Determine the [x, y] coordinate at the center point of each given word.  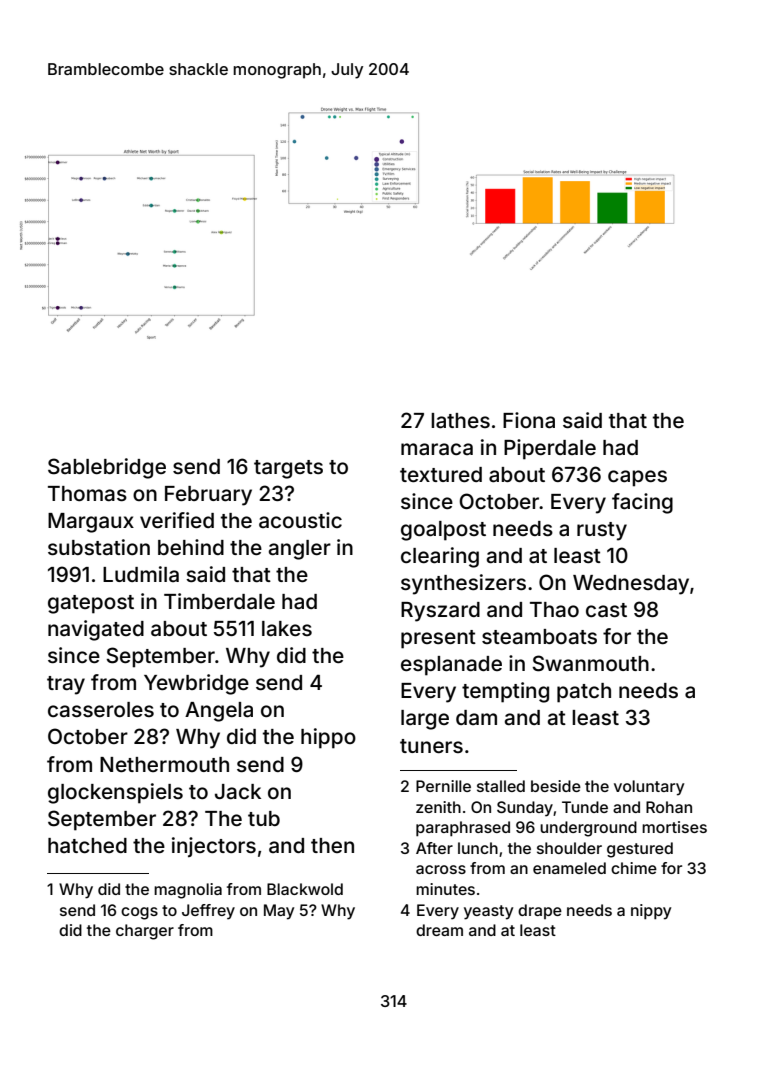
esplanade [451, 666]
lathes [460, 421]
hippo [328, 738]
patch [584, 693]
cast [606, 610]
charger [145, 932]
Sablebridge [107, 468]
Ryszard [440, 612]
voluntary [649, 788]
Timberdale [219, 601]
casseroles [101, 709]
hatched [87, 845]
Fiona [529, 420]
